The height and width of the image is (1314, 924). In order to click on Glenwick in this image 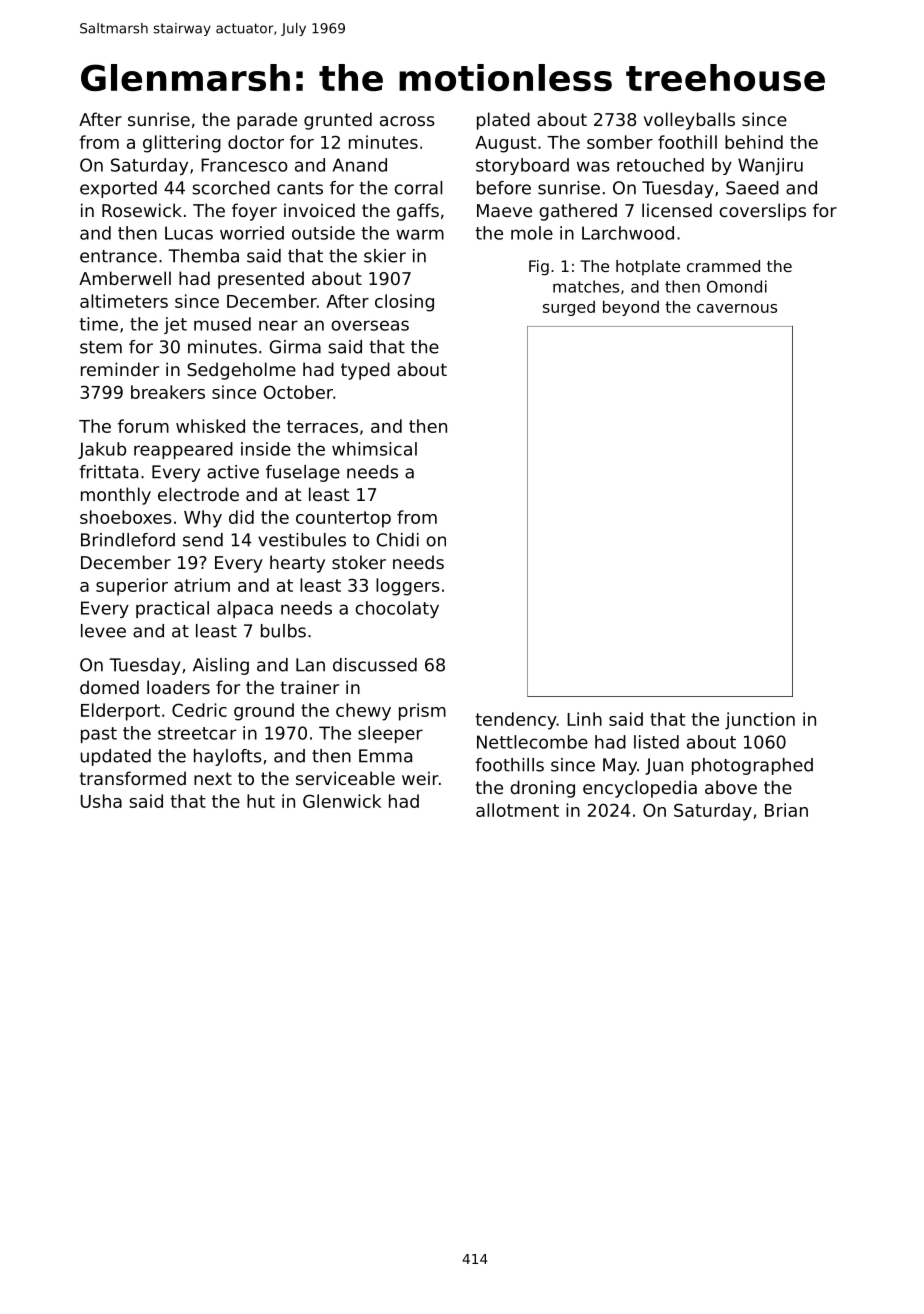, I will do `click(342, 801)`.
